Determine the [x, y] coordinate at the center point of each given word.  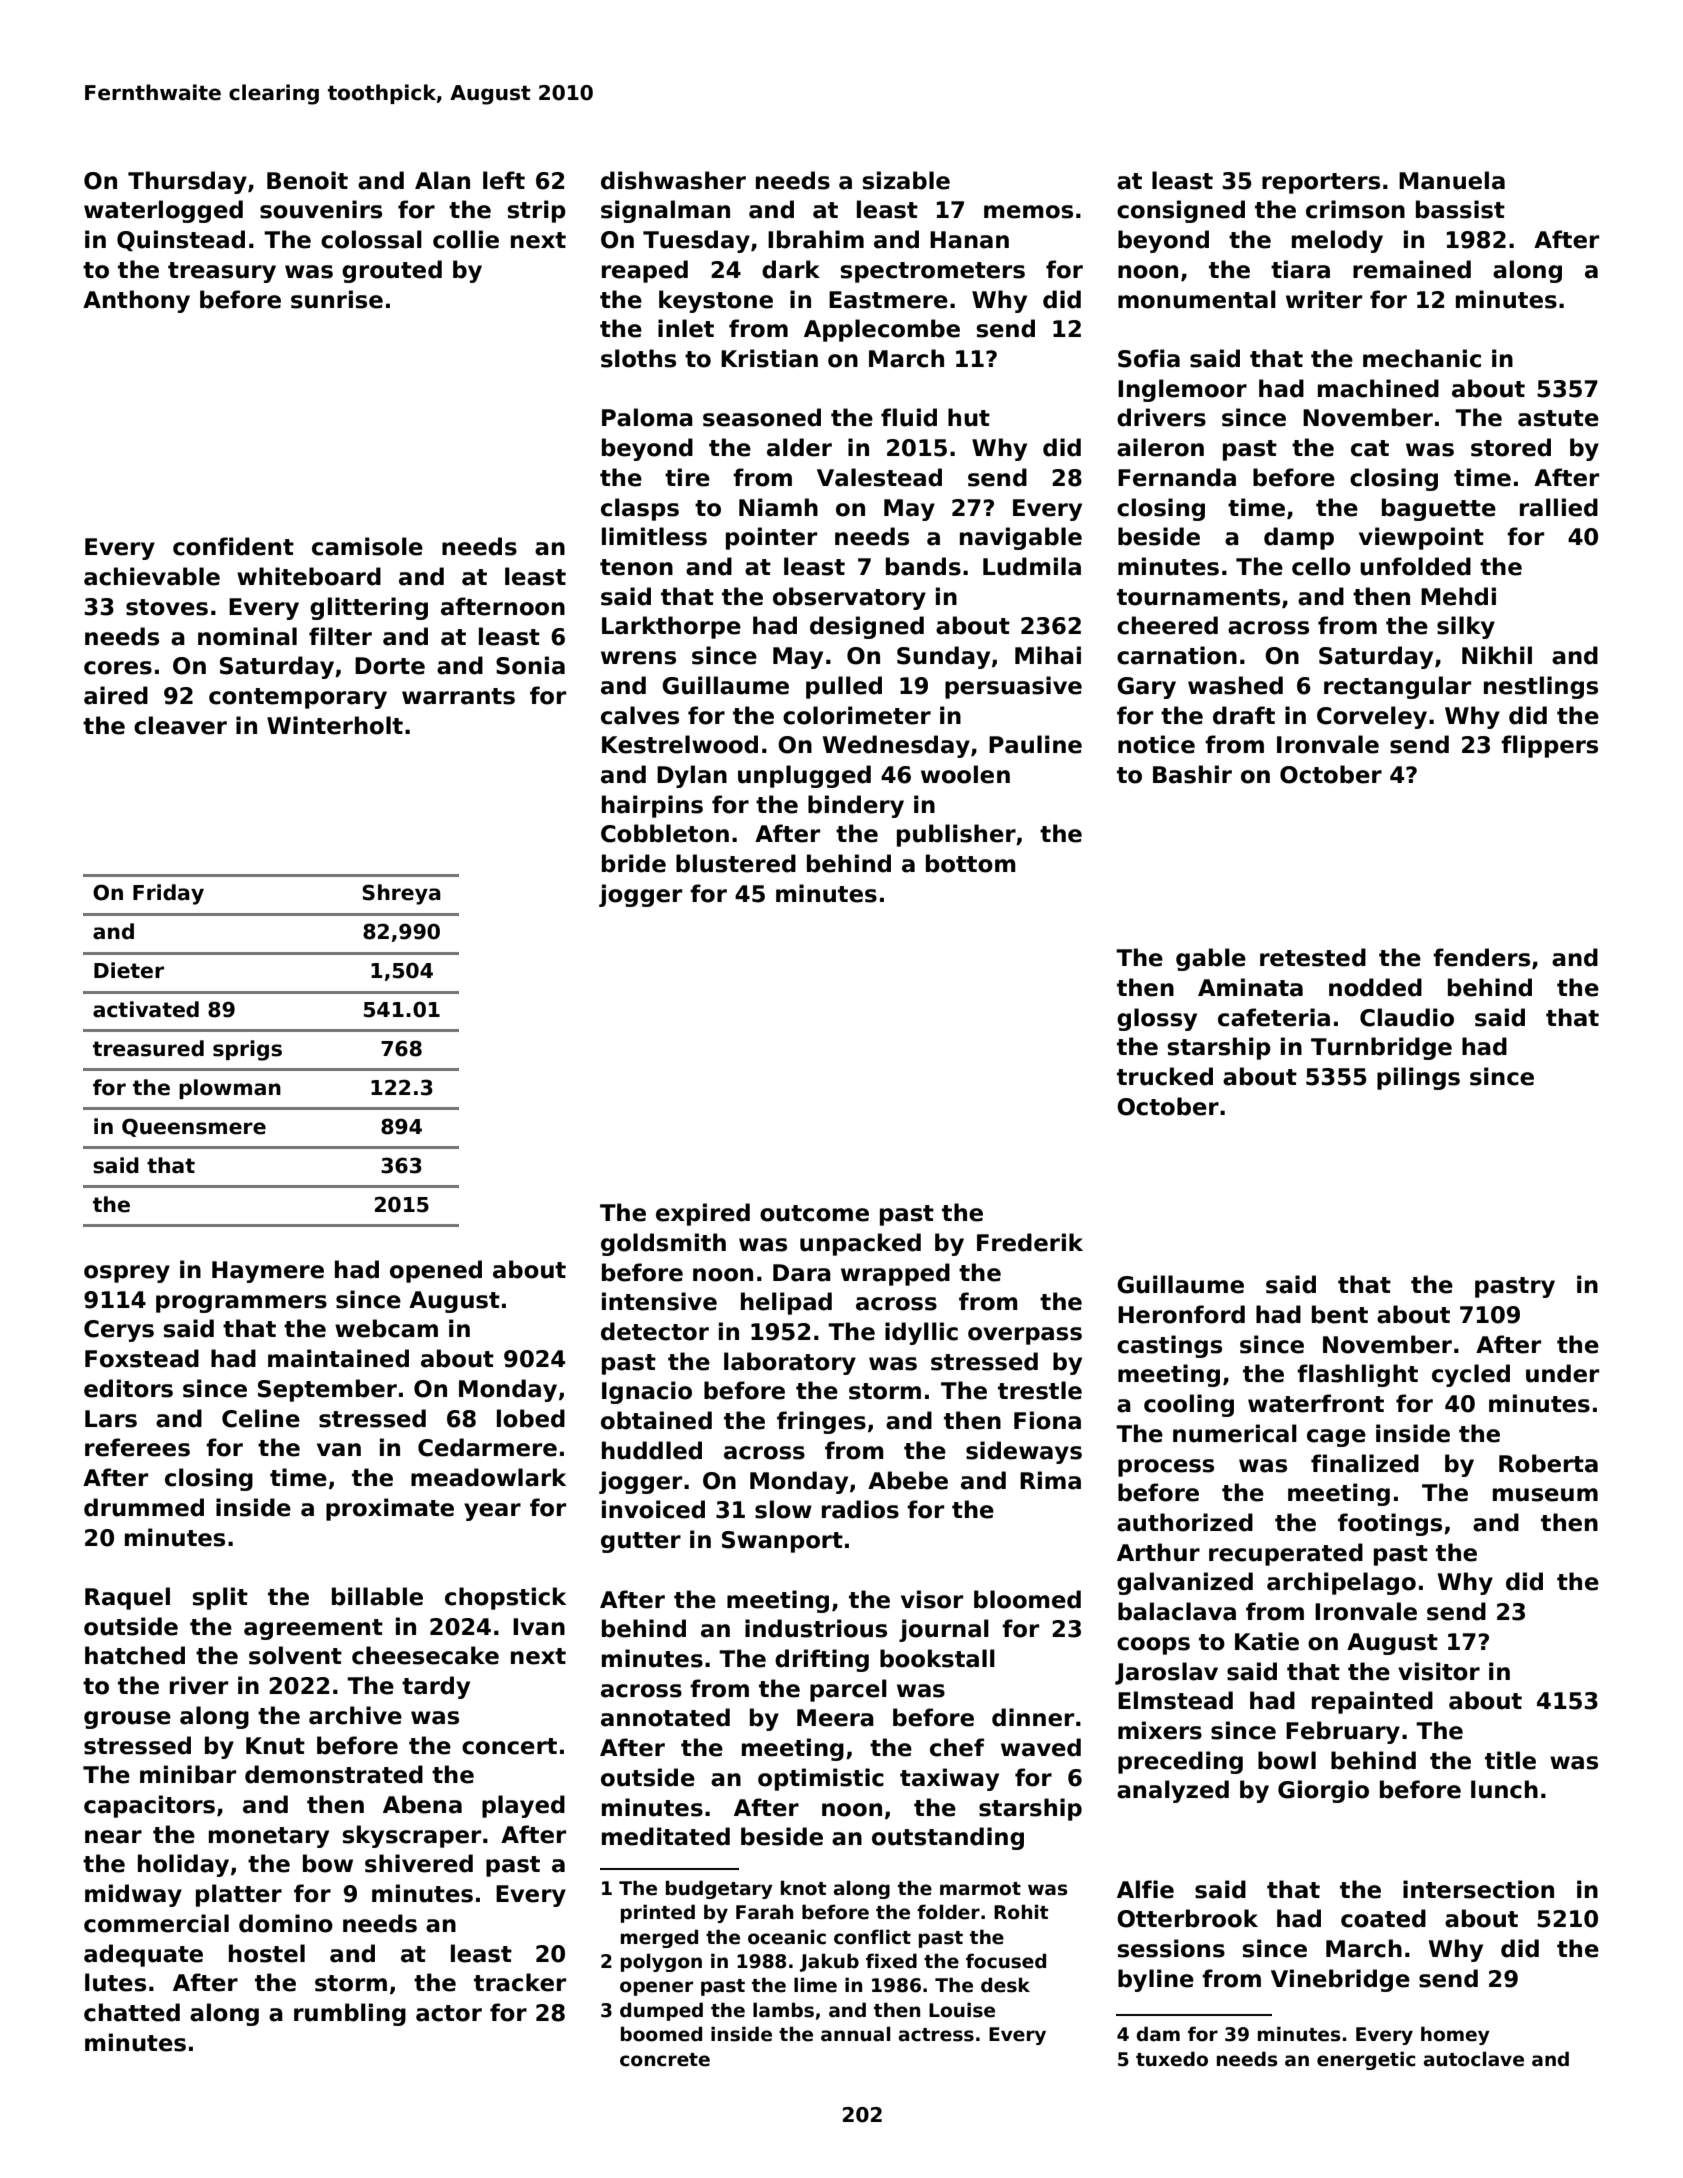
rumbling [350, 2014]
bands [923, 566]
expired [703, 1214]
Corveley [1372, 717]
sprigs [247, 1050]
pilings [1418, 1078]
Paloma [647, 417]
